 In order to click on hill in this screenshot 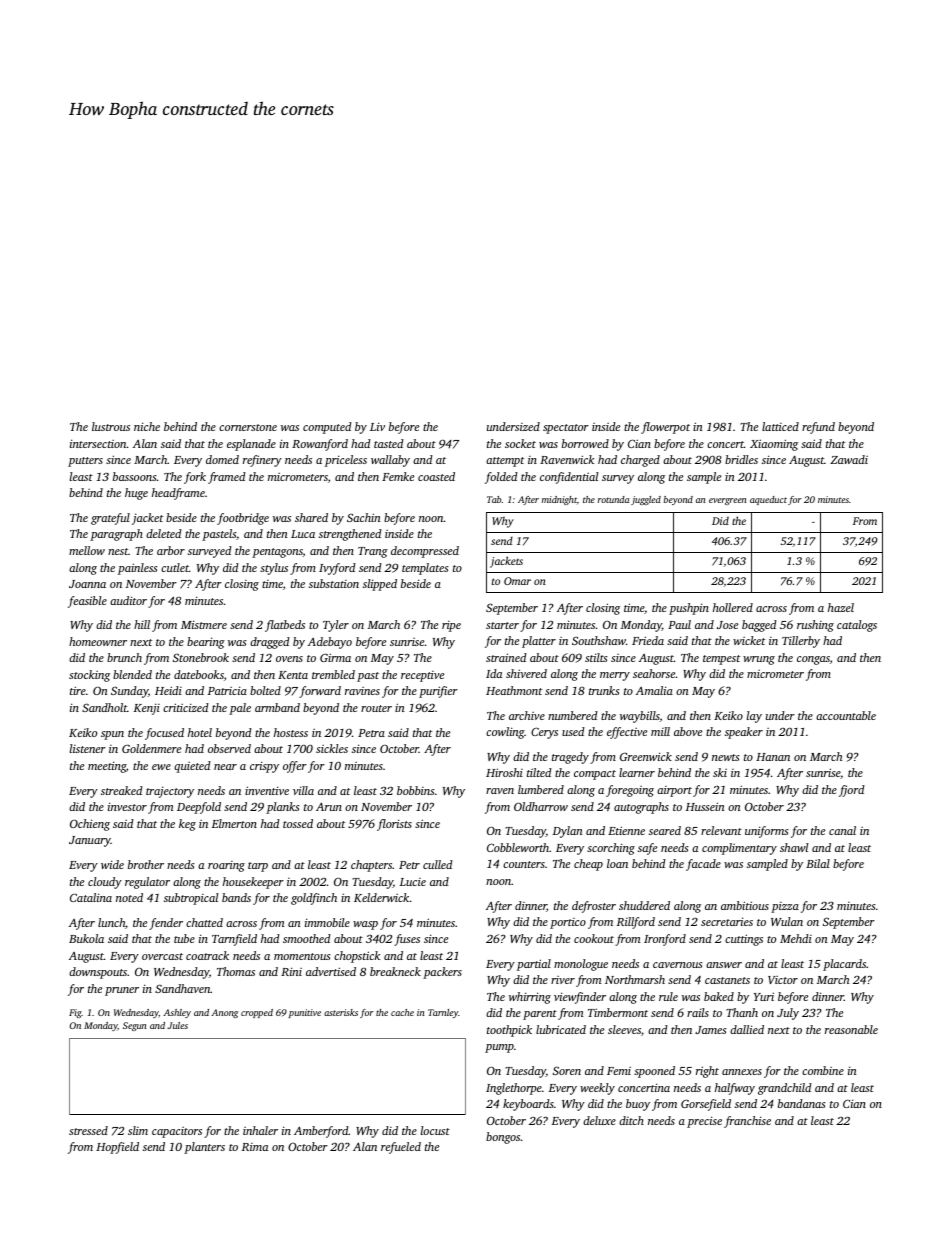, I will do `click(142, 624)`.
